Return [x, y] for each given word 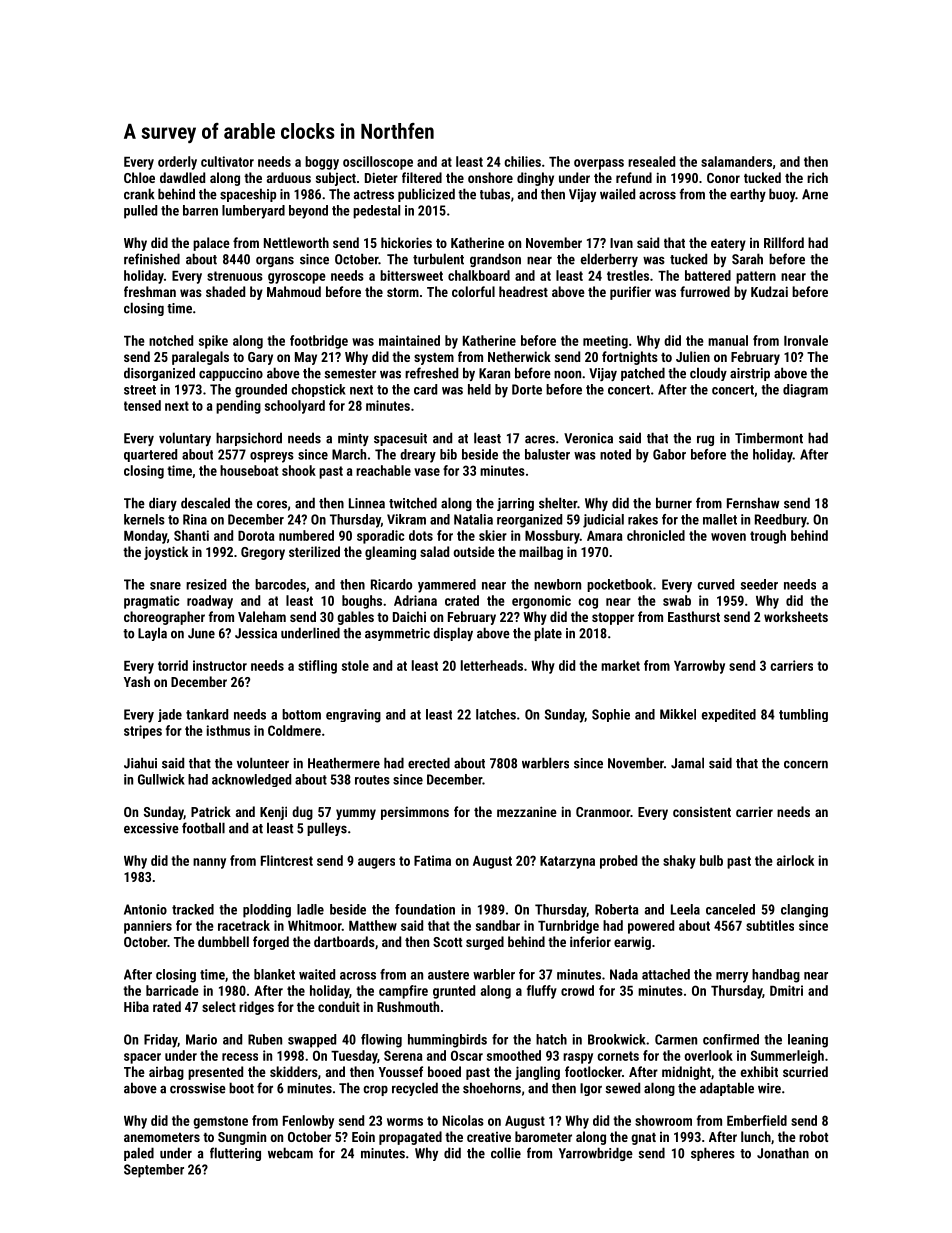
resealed [651, 161]
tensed [142, 405]
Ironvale [806, 340]
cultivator [227, 161]
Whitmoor [315, 925]
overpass [599, 164]
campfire [403, 992]
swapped [312, 1041]
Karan [494, 373]
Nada [624, 974]
